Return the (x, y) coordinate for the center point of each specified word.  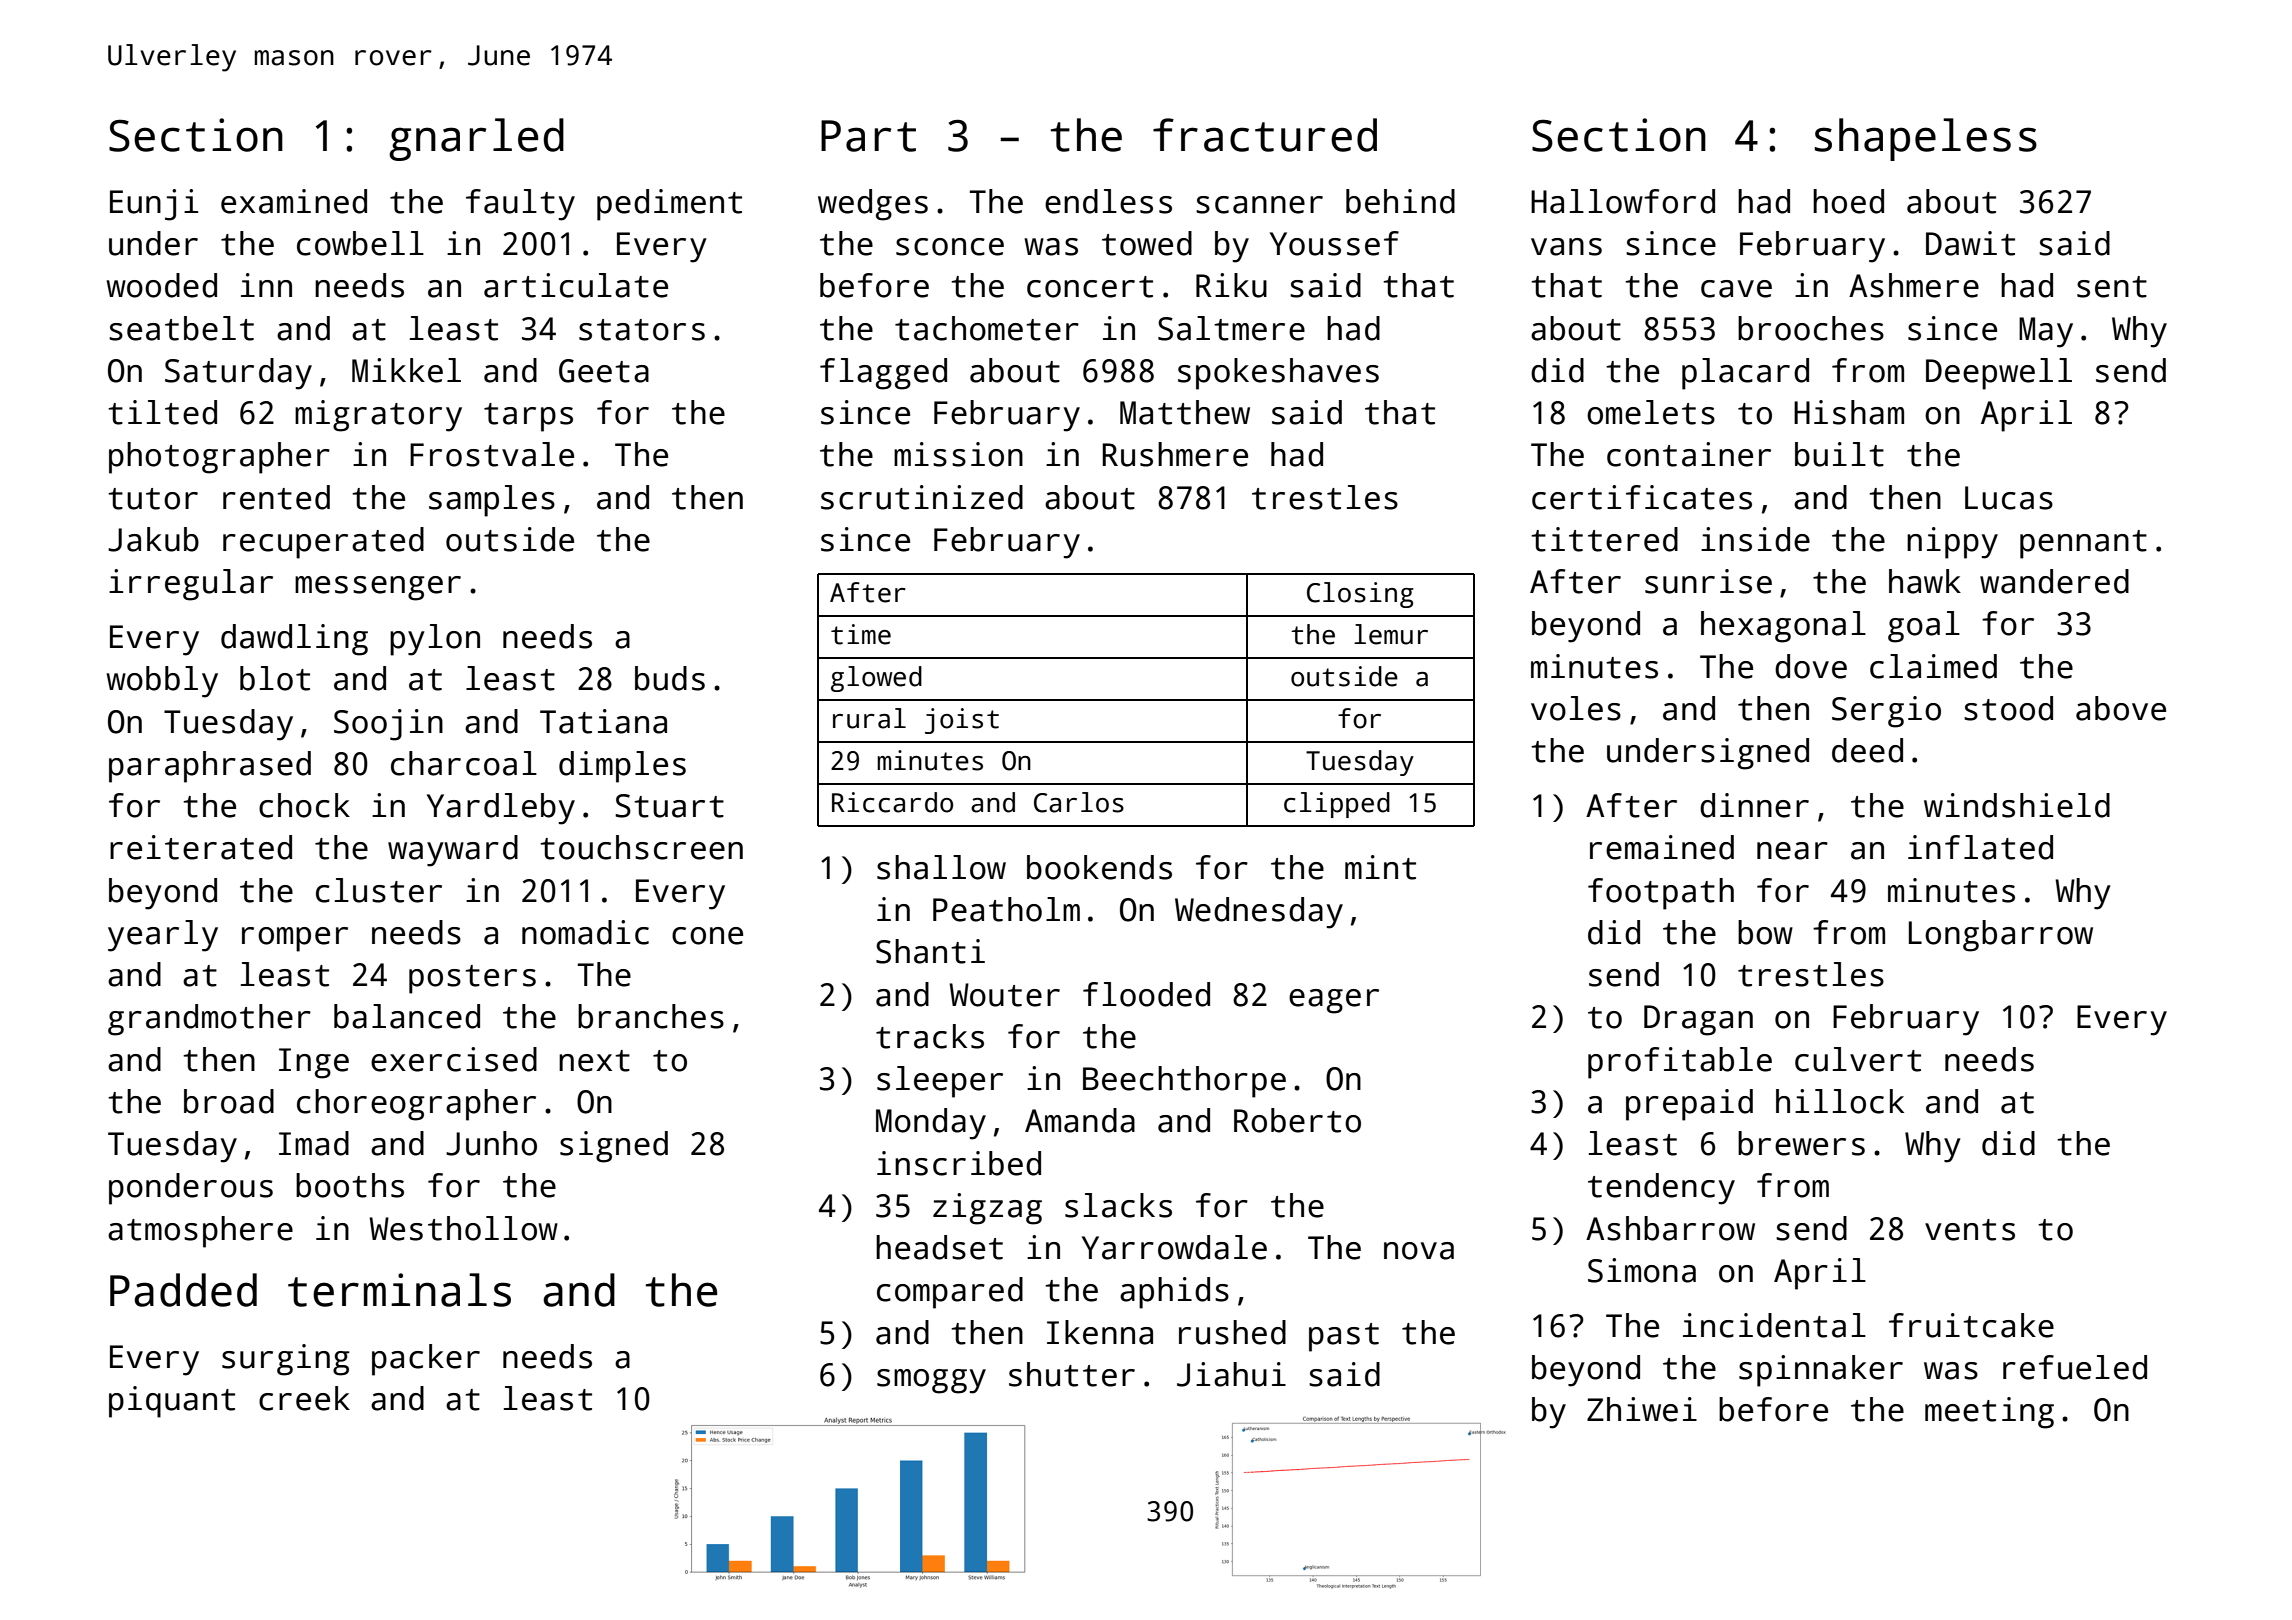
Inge (314, 1063)
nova (1419, 1251)
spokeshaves (1278, 374)
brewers (1801, 1143)
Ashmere (1914, 285)
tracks (930, 1036)
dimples (622, 767)
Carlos (1079, 802)
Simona (1642, 1270)
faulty (520, 205)
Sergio (1886, 712)
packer (426, 1360)
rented (276, 497)
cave (1736, 289)
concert (1090, 287)
